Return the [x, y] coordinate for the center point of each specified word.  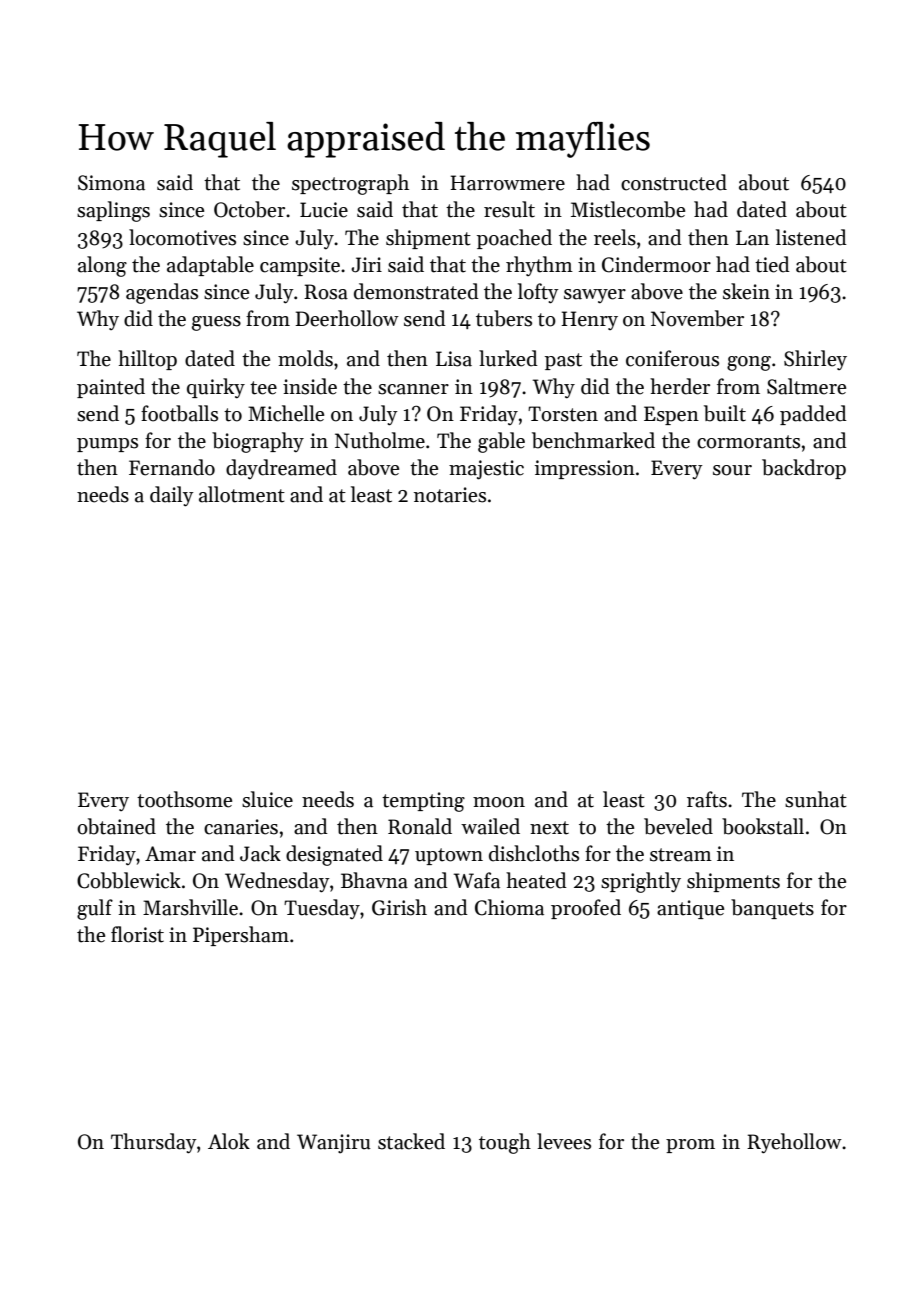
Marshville [190, 907]
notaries [450, 495]
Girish [399, 907]
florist [137, 934]
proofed [586, 909]
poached [514, 239]
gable [501, 442]
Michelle [286, 413]
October [249, 209]
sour [732, 470]
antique [690, 909]
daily [172, 496]
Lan [752, 238]
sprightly [641, 882]
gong [749, 363]
